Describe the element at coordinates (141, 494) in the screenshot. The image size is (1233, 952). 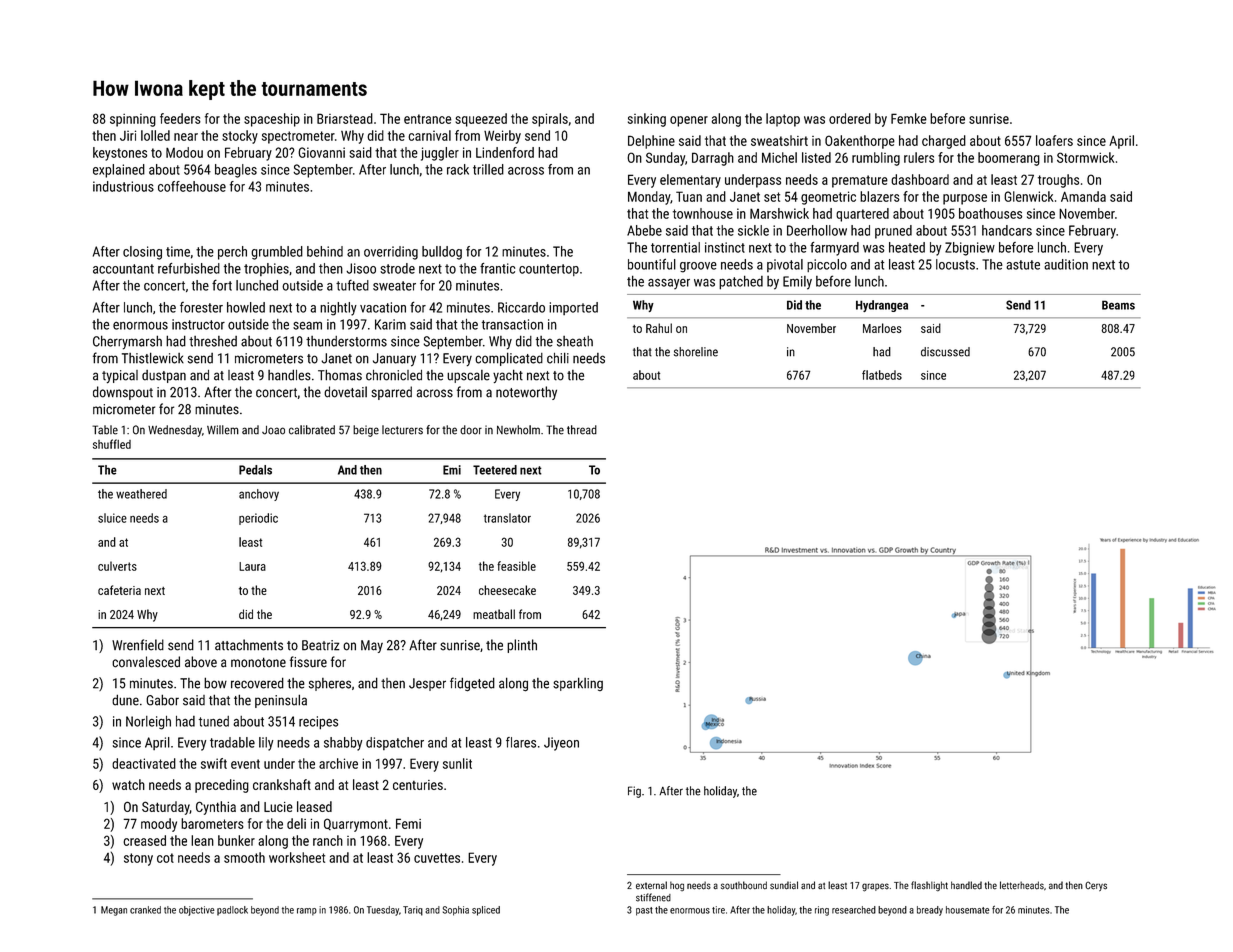
I see `weathered` at that location.
